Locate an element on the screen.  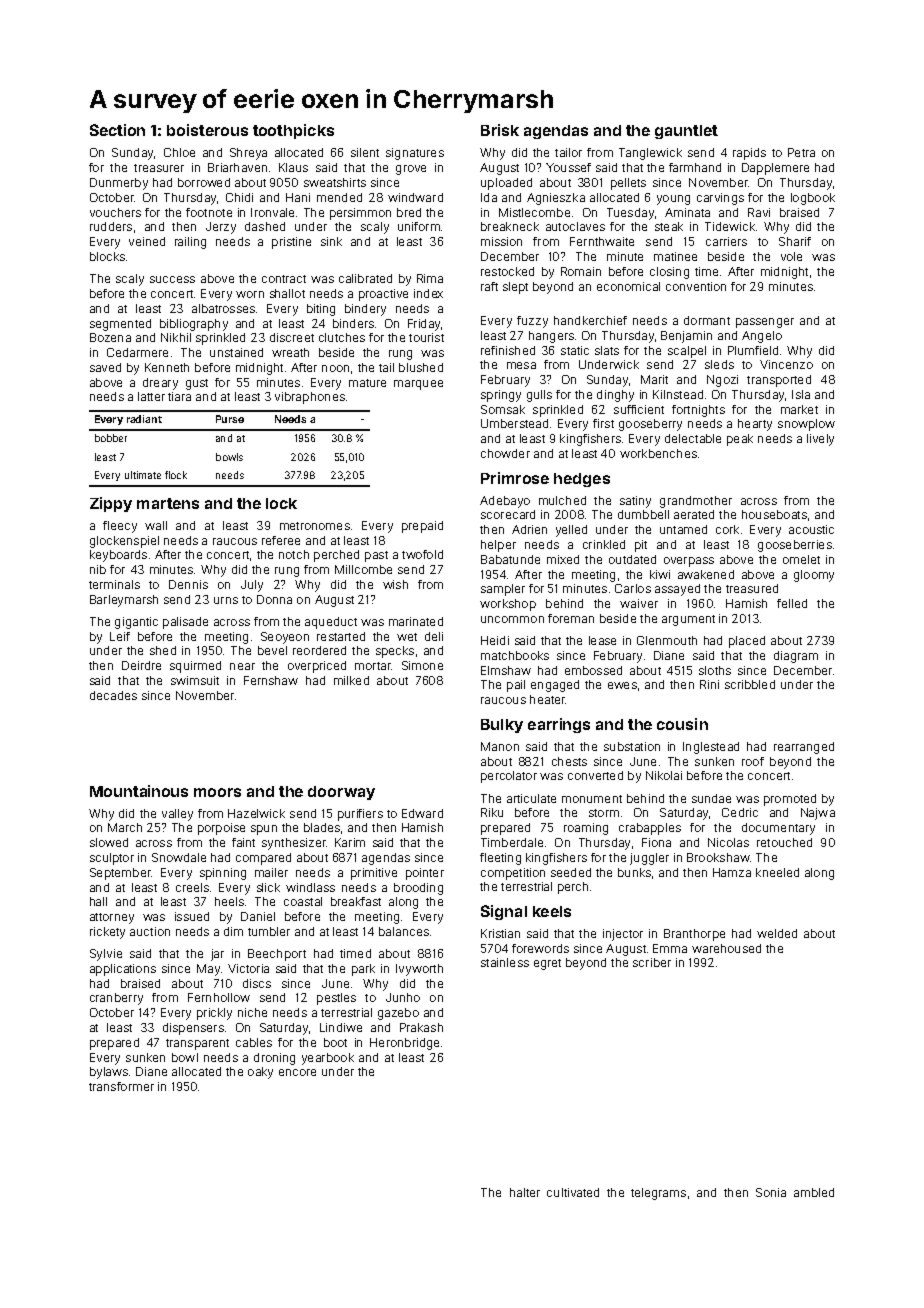
wall is located at coordinates (156, 525).
